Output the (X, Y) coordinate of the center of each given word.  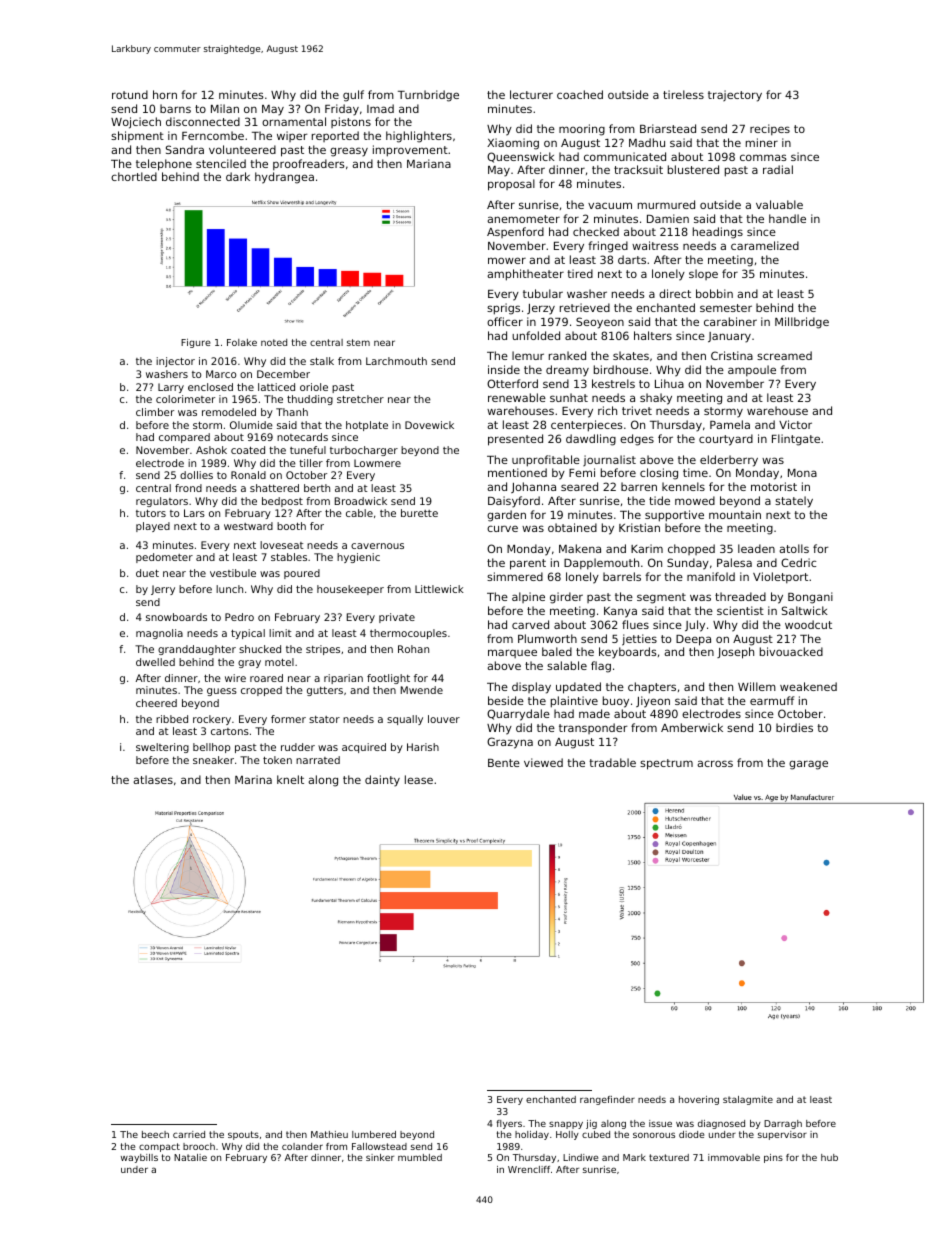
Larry (171, 388)
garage (808, 765)
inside (504, 369)
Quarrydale (518, 715)
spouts (243, 1135)
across (715, 763)
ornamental (294, 121)
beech (155, 1134)
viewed (543, 762)
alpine (528, 597)
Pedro (239, 617)
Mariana (429, 163)
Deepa (693, 640)
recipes (770, 129)
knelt (290, 779)
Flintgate (796, 440)
